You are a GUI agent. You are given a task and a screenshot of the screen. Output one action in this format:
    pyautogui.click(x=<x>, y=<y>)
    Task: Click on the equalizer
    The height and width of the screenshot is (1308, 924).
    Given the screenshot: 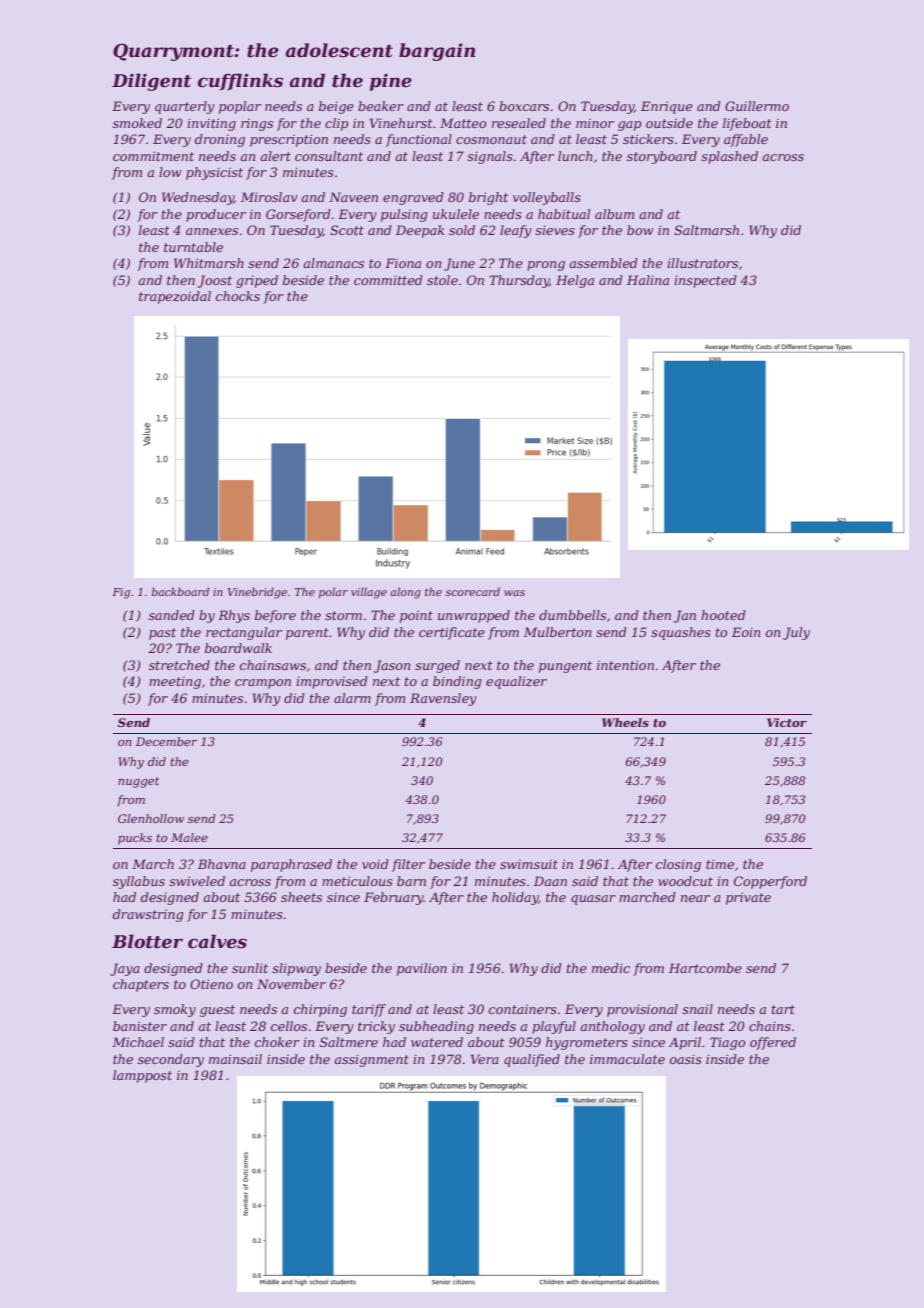 What is the action you would take?
    pyautogui.click(x=516, y=682)
